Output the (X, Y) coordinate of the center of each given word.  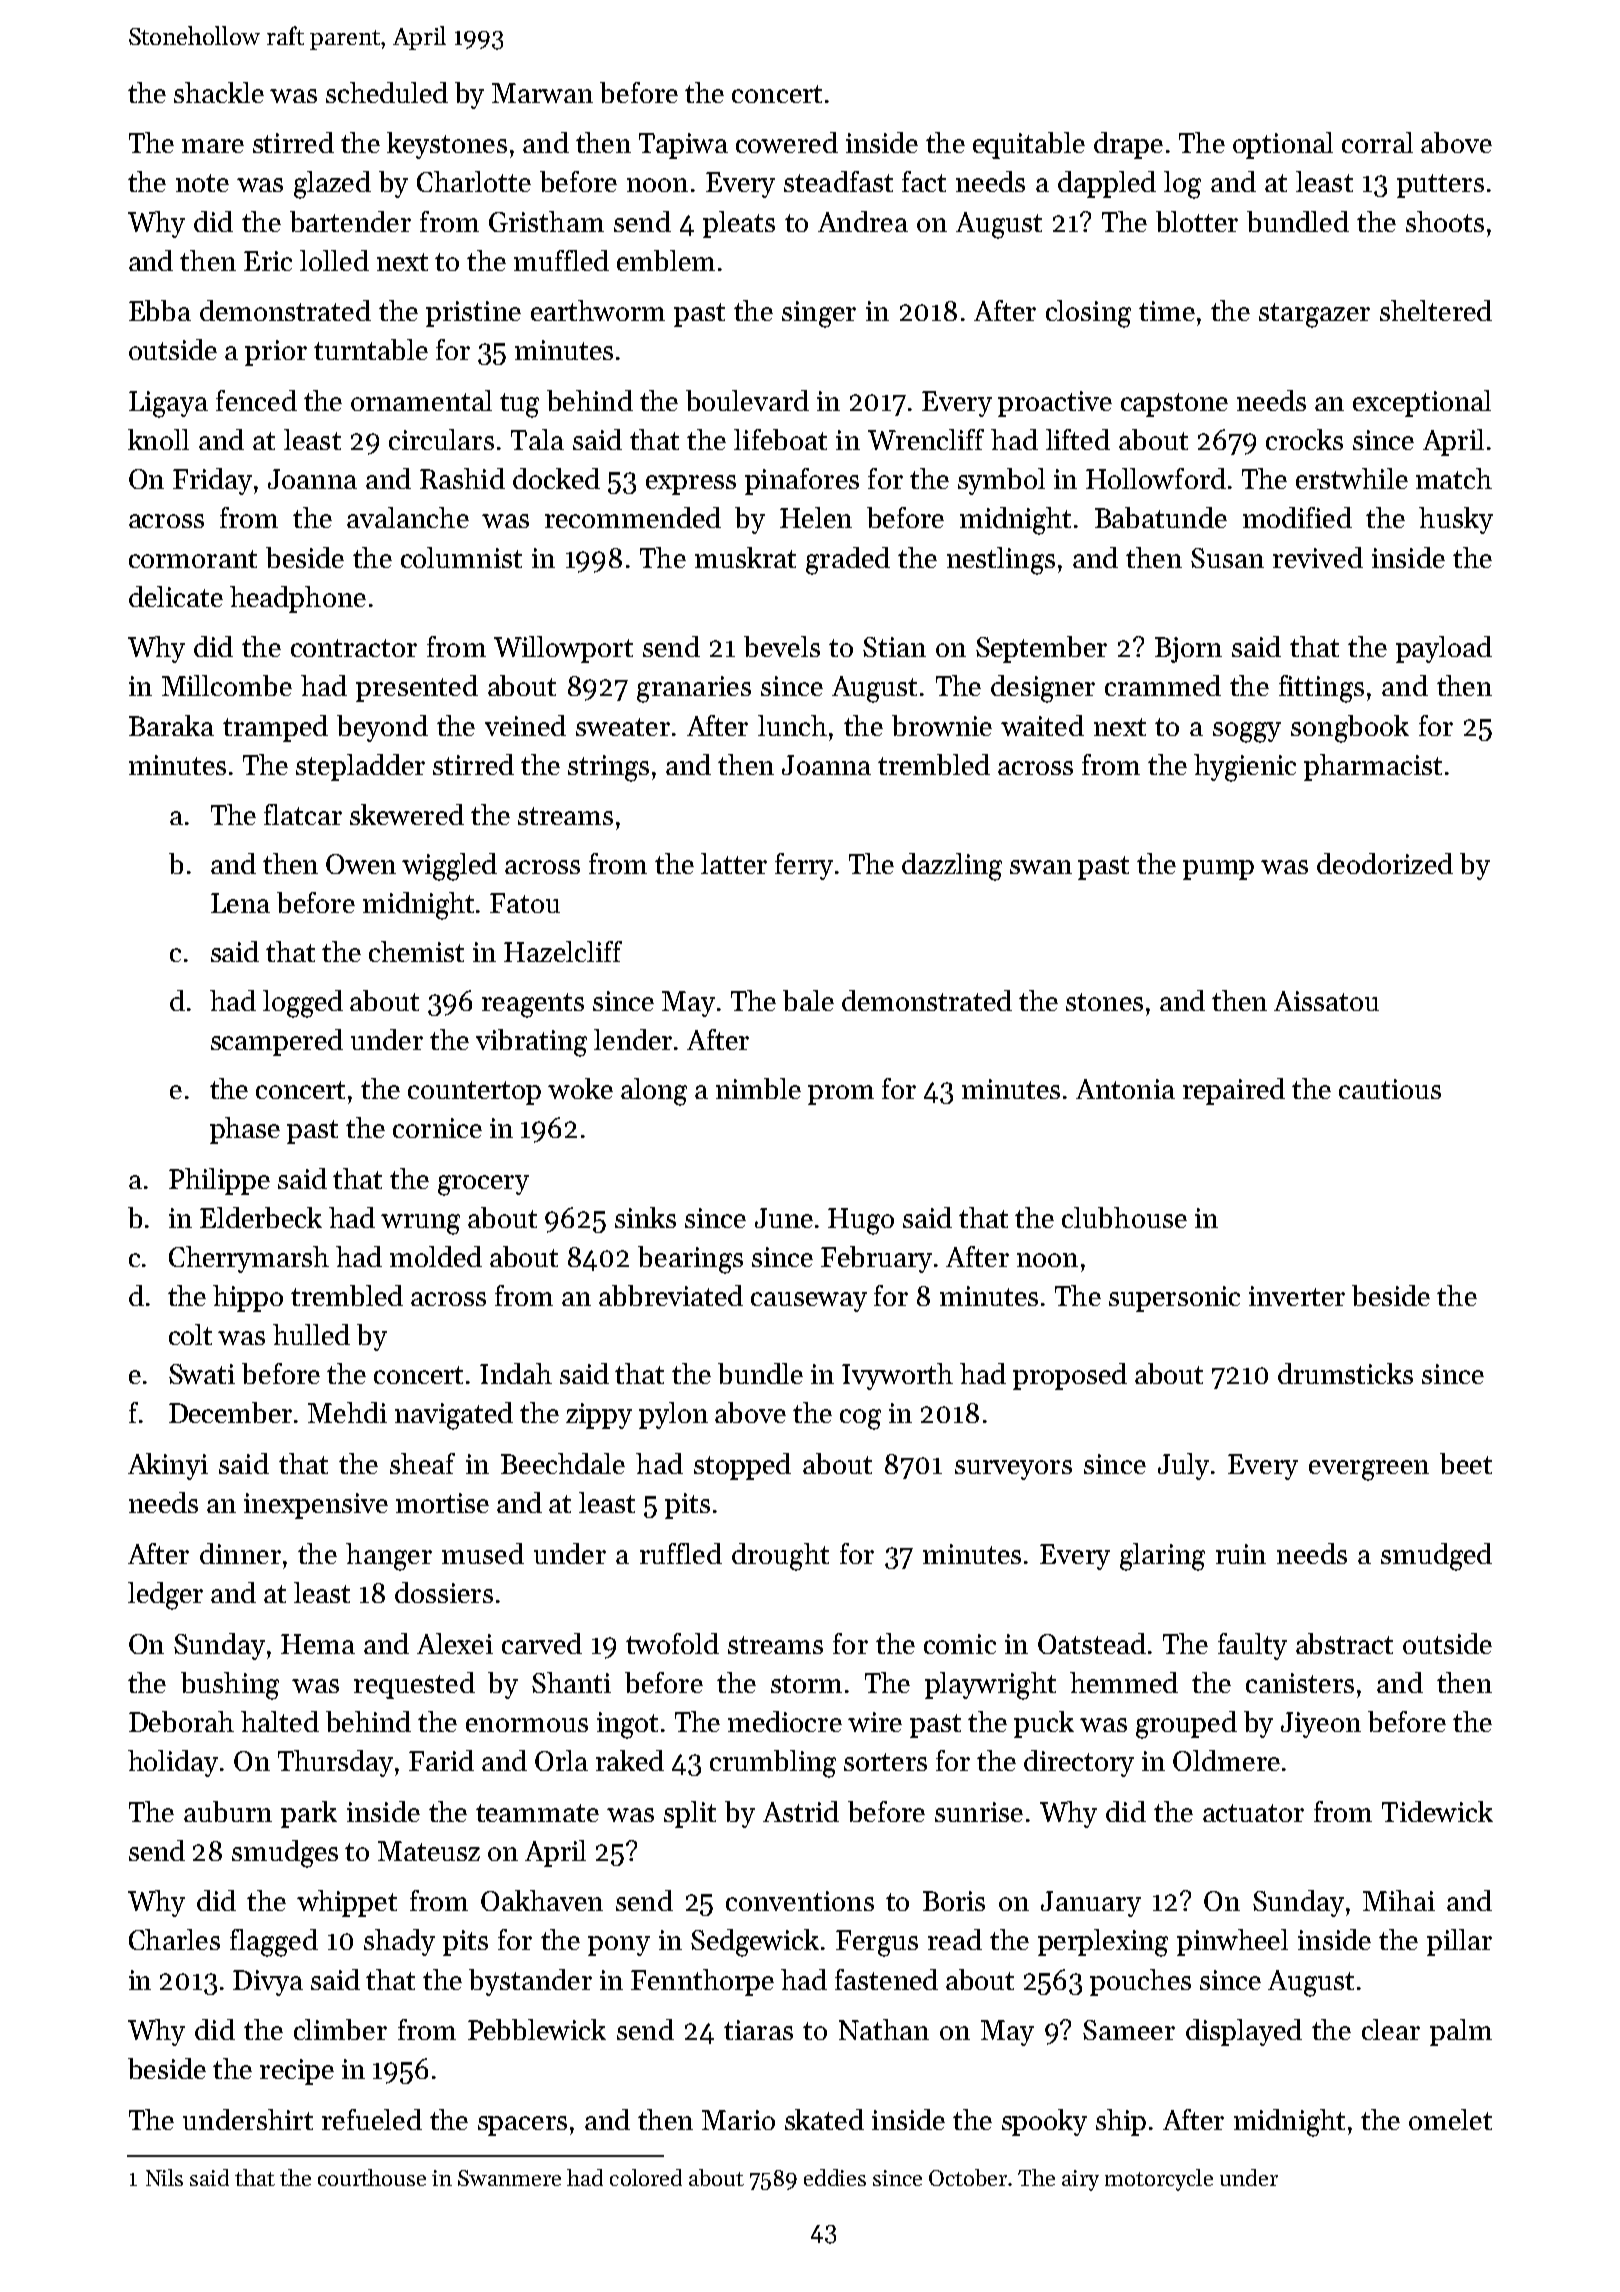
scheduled (387, 92)
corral (1377, 142)
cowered (787, 142)
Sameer (1129, 2030)
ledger (165, 1596)
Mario (738, 2120)
